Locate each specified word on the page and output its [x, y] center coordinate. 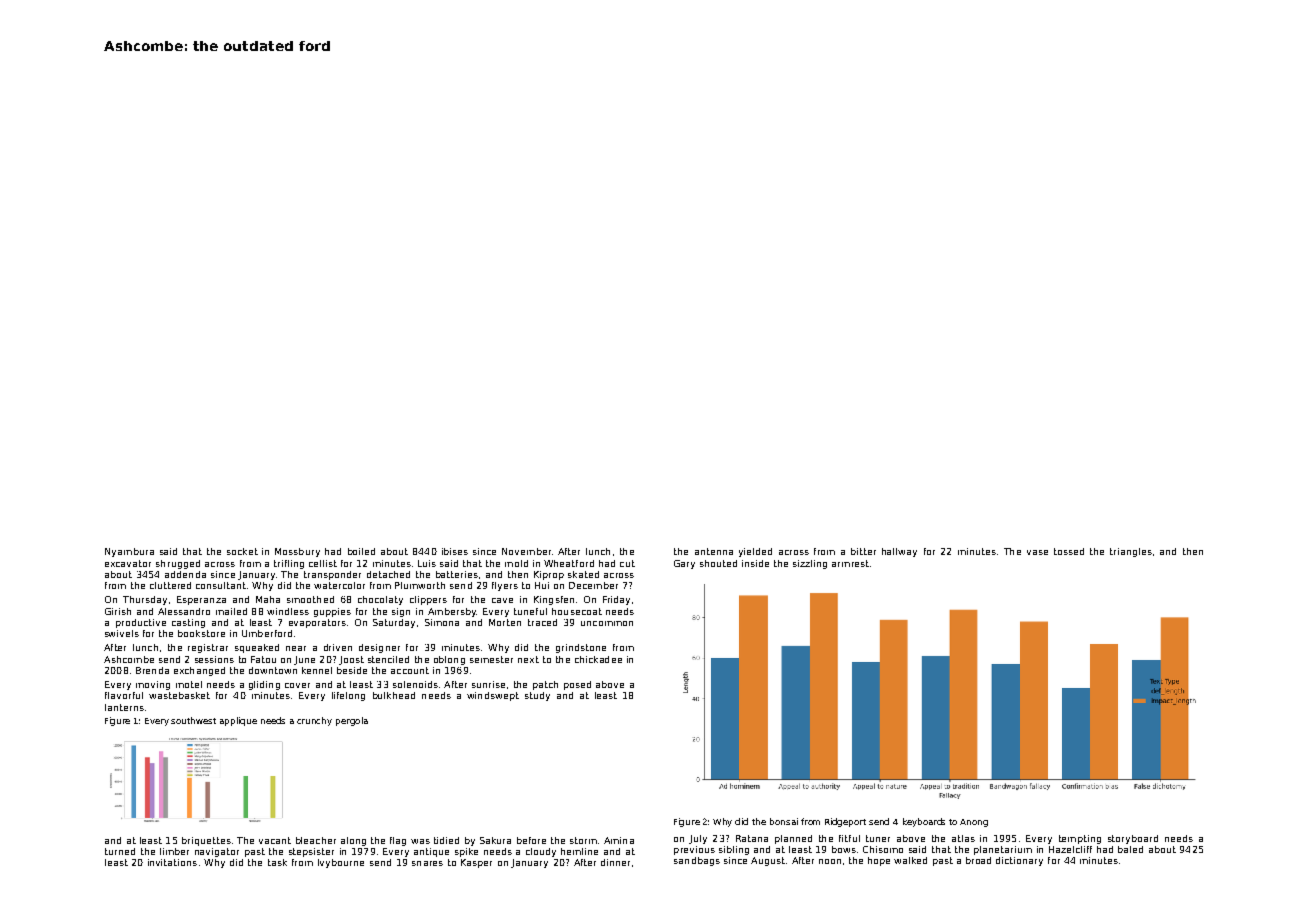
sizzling [810, 564]
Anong [974, 823]
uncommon [607, 623]
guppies [332, 612]
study [537, 696]
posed [577, 685]
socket [242, 551]
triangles [1131, 552]
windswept [493, 696]
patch [545, 685]
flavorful [124, 695]
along [353, 841]
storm [583, 840]
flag [398, 841]
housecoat [577, 611]
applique [238, 721]
